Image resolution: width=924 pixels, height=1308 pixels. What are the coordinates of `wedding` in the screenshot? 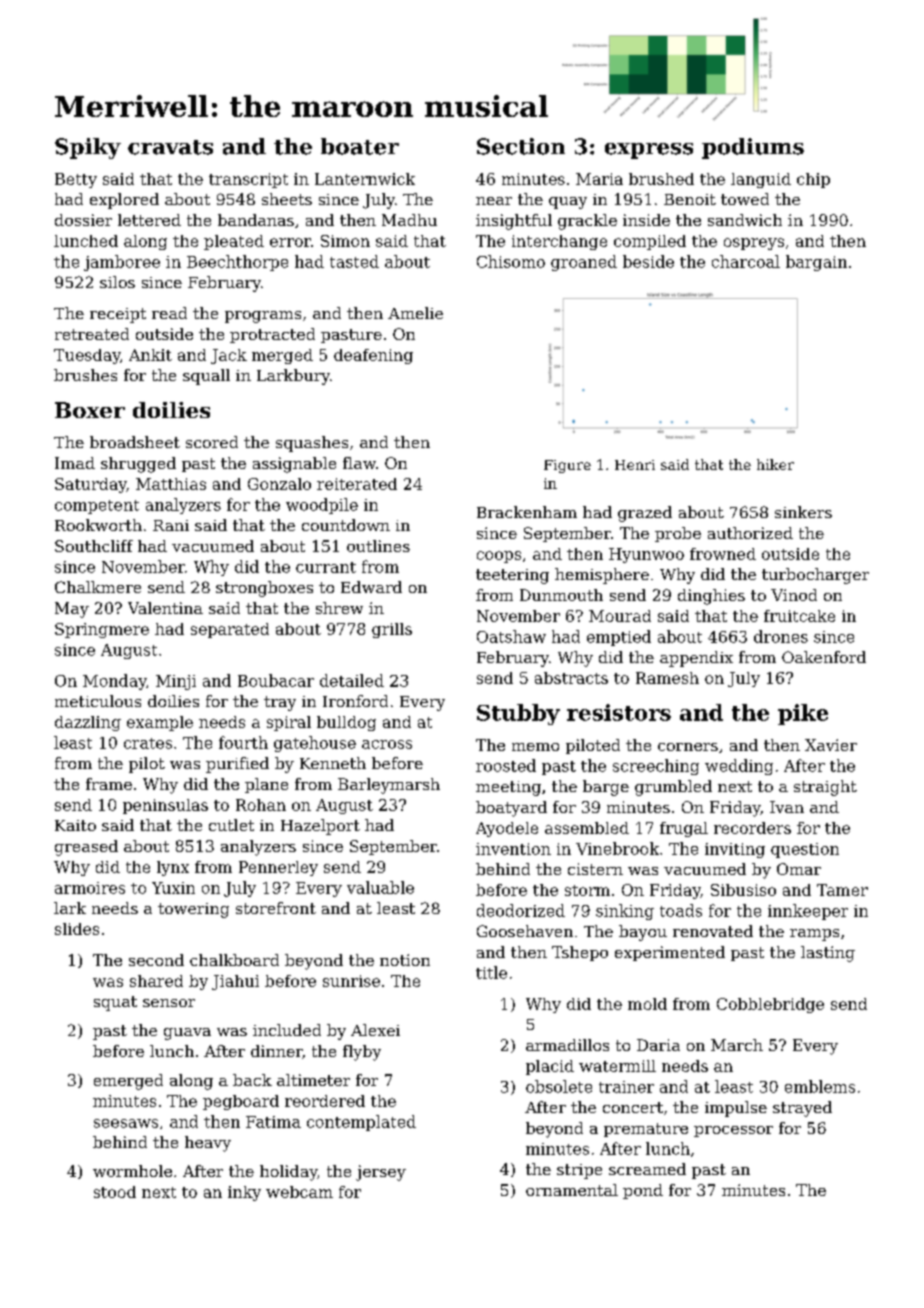 It's located at (739, 767).
